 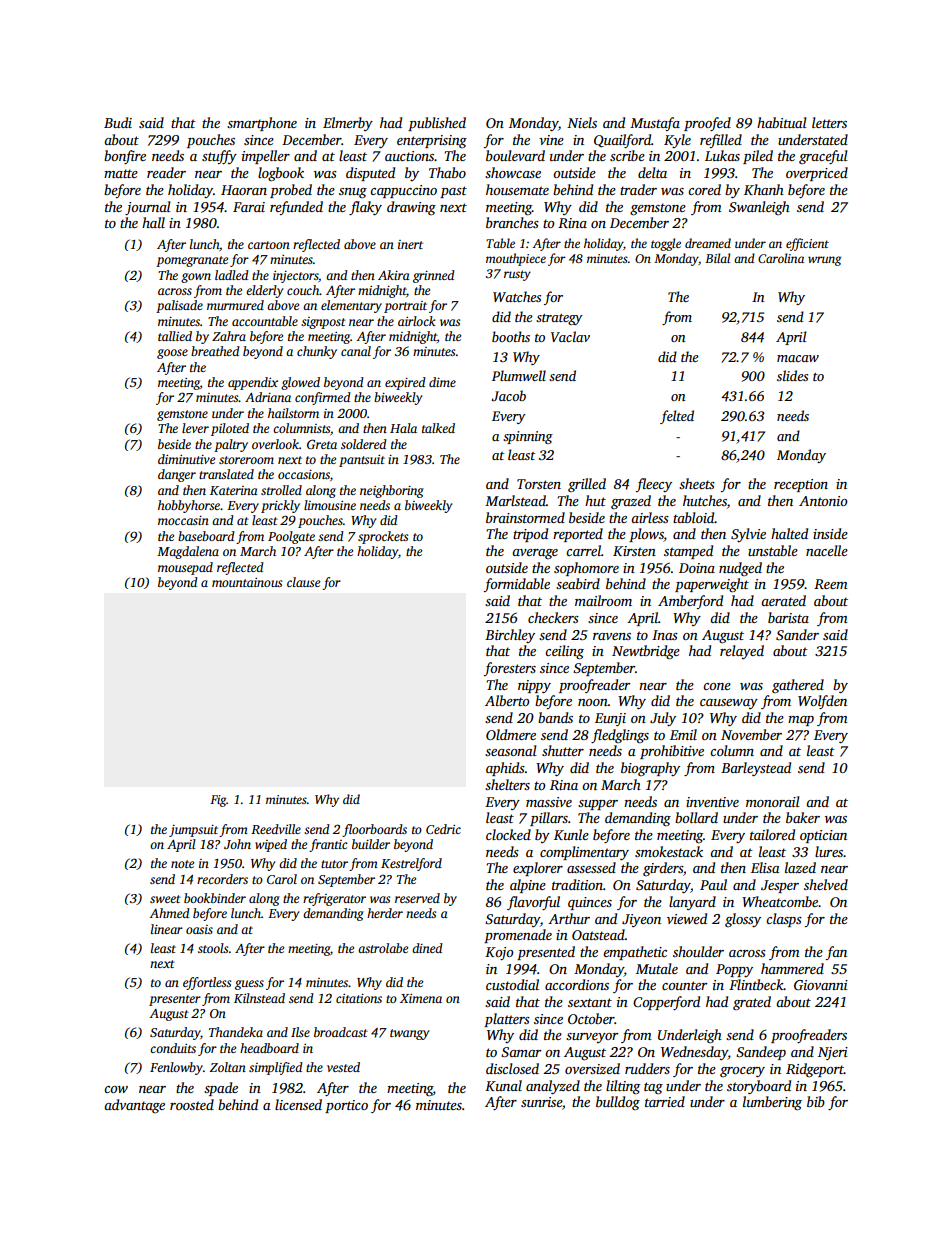 I want to click on past, so click(x=453, y=192).
